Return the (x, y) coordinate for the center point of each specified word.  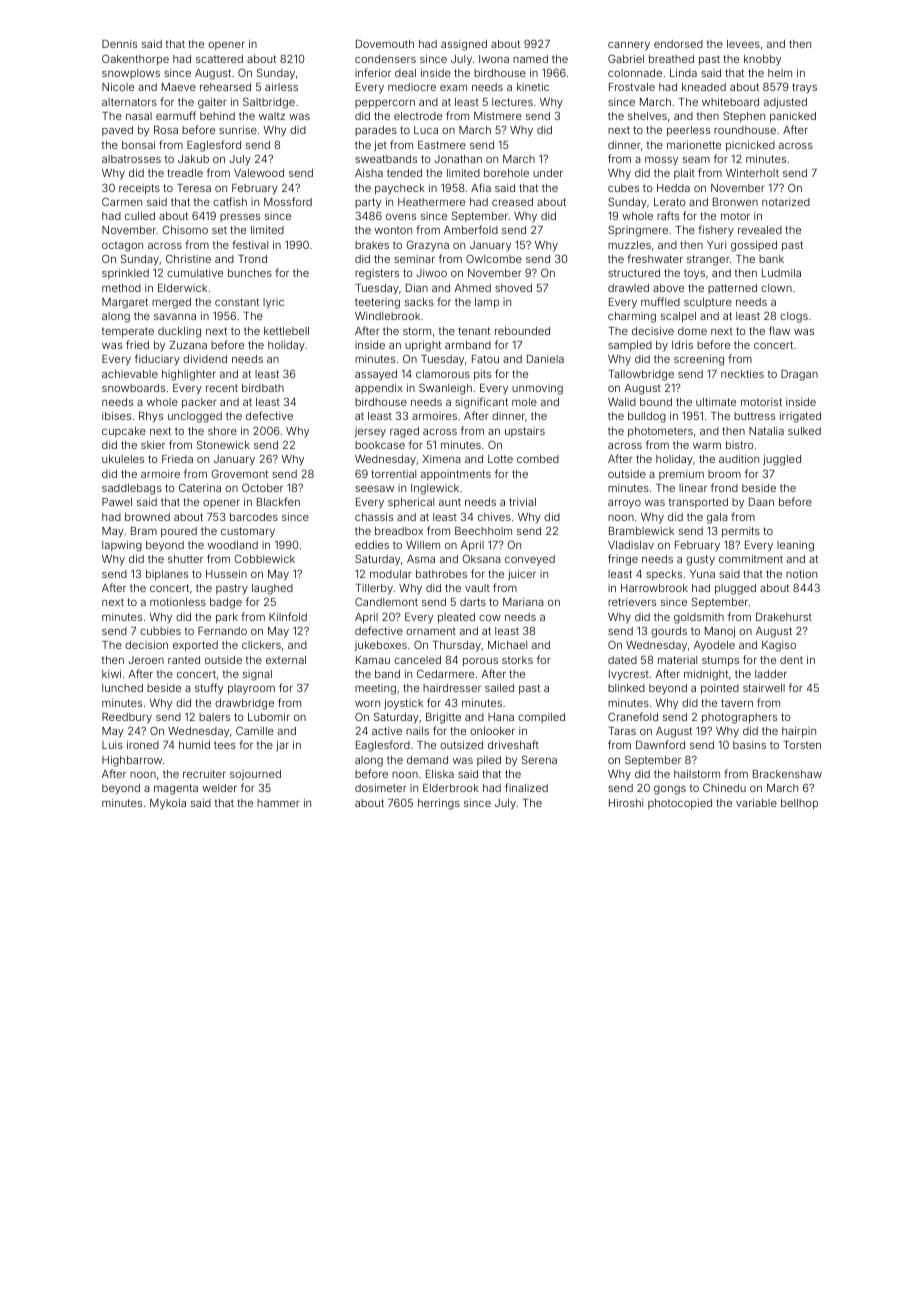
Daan (761, 502)
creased (512, 202)
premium (681, 475)
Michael (507, 645)
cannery (629, 46)
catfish (230, 201)
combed (538, 459)
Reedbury (127, 718)
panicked (793, 117)
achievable (130, 374)
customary (248, 532)
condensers (385, 59)
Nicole (118, 87)
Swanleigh (445, 389)
